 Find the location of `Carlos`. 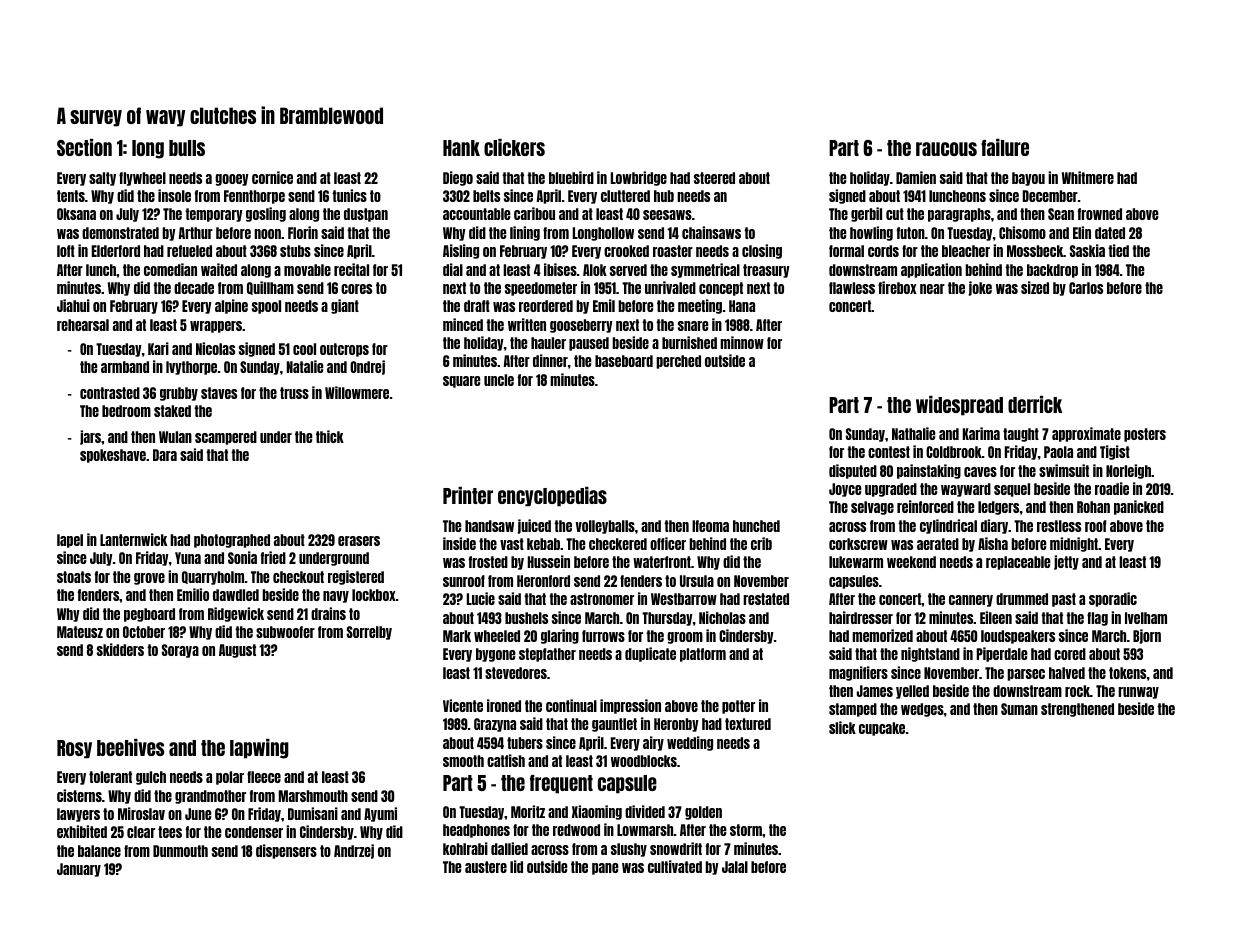

Carlos is located at coordinates (1086, 288).
